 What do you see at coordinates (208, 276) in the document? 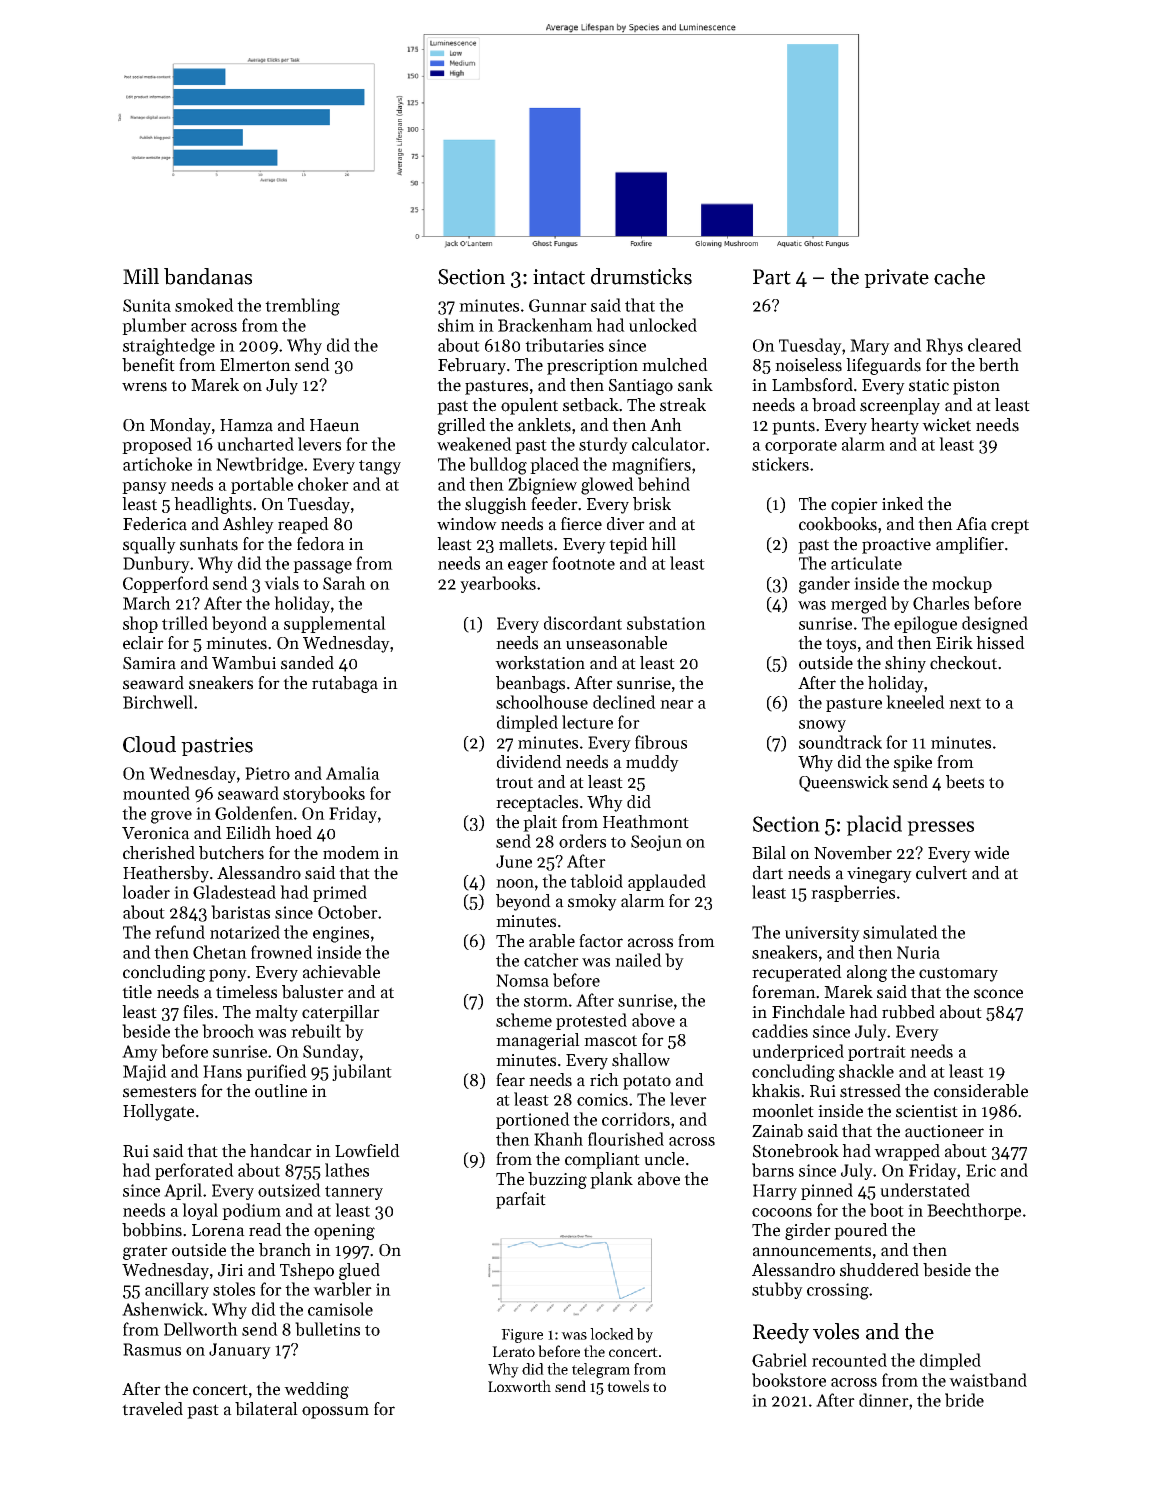
I see `bandanas` at bounding box center [208, 276].
